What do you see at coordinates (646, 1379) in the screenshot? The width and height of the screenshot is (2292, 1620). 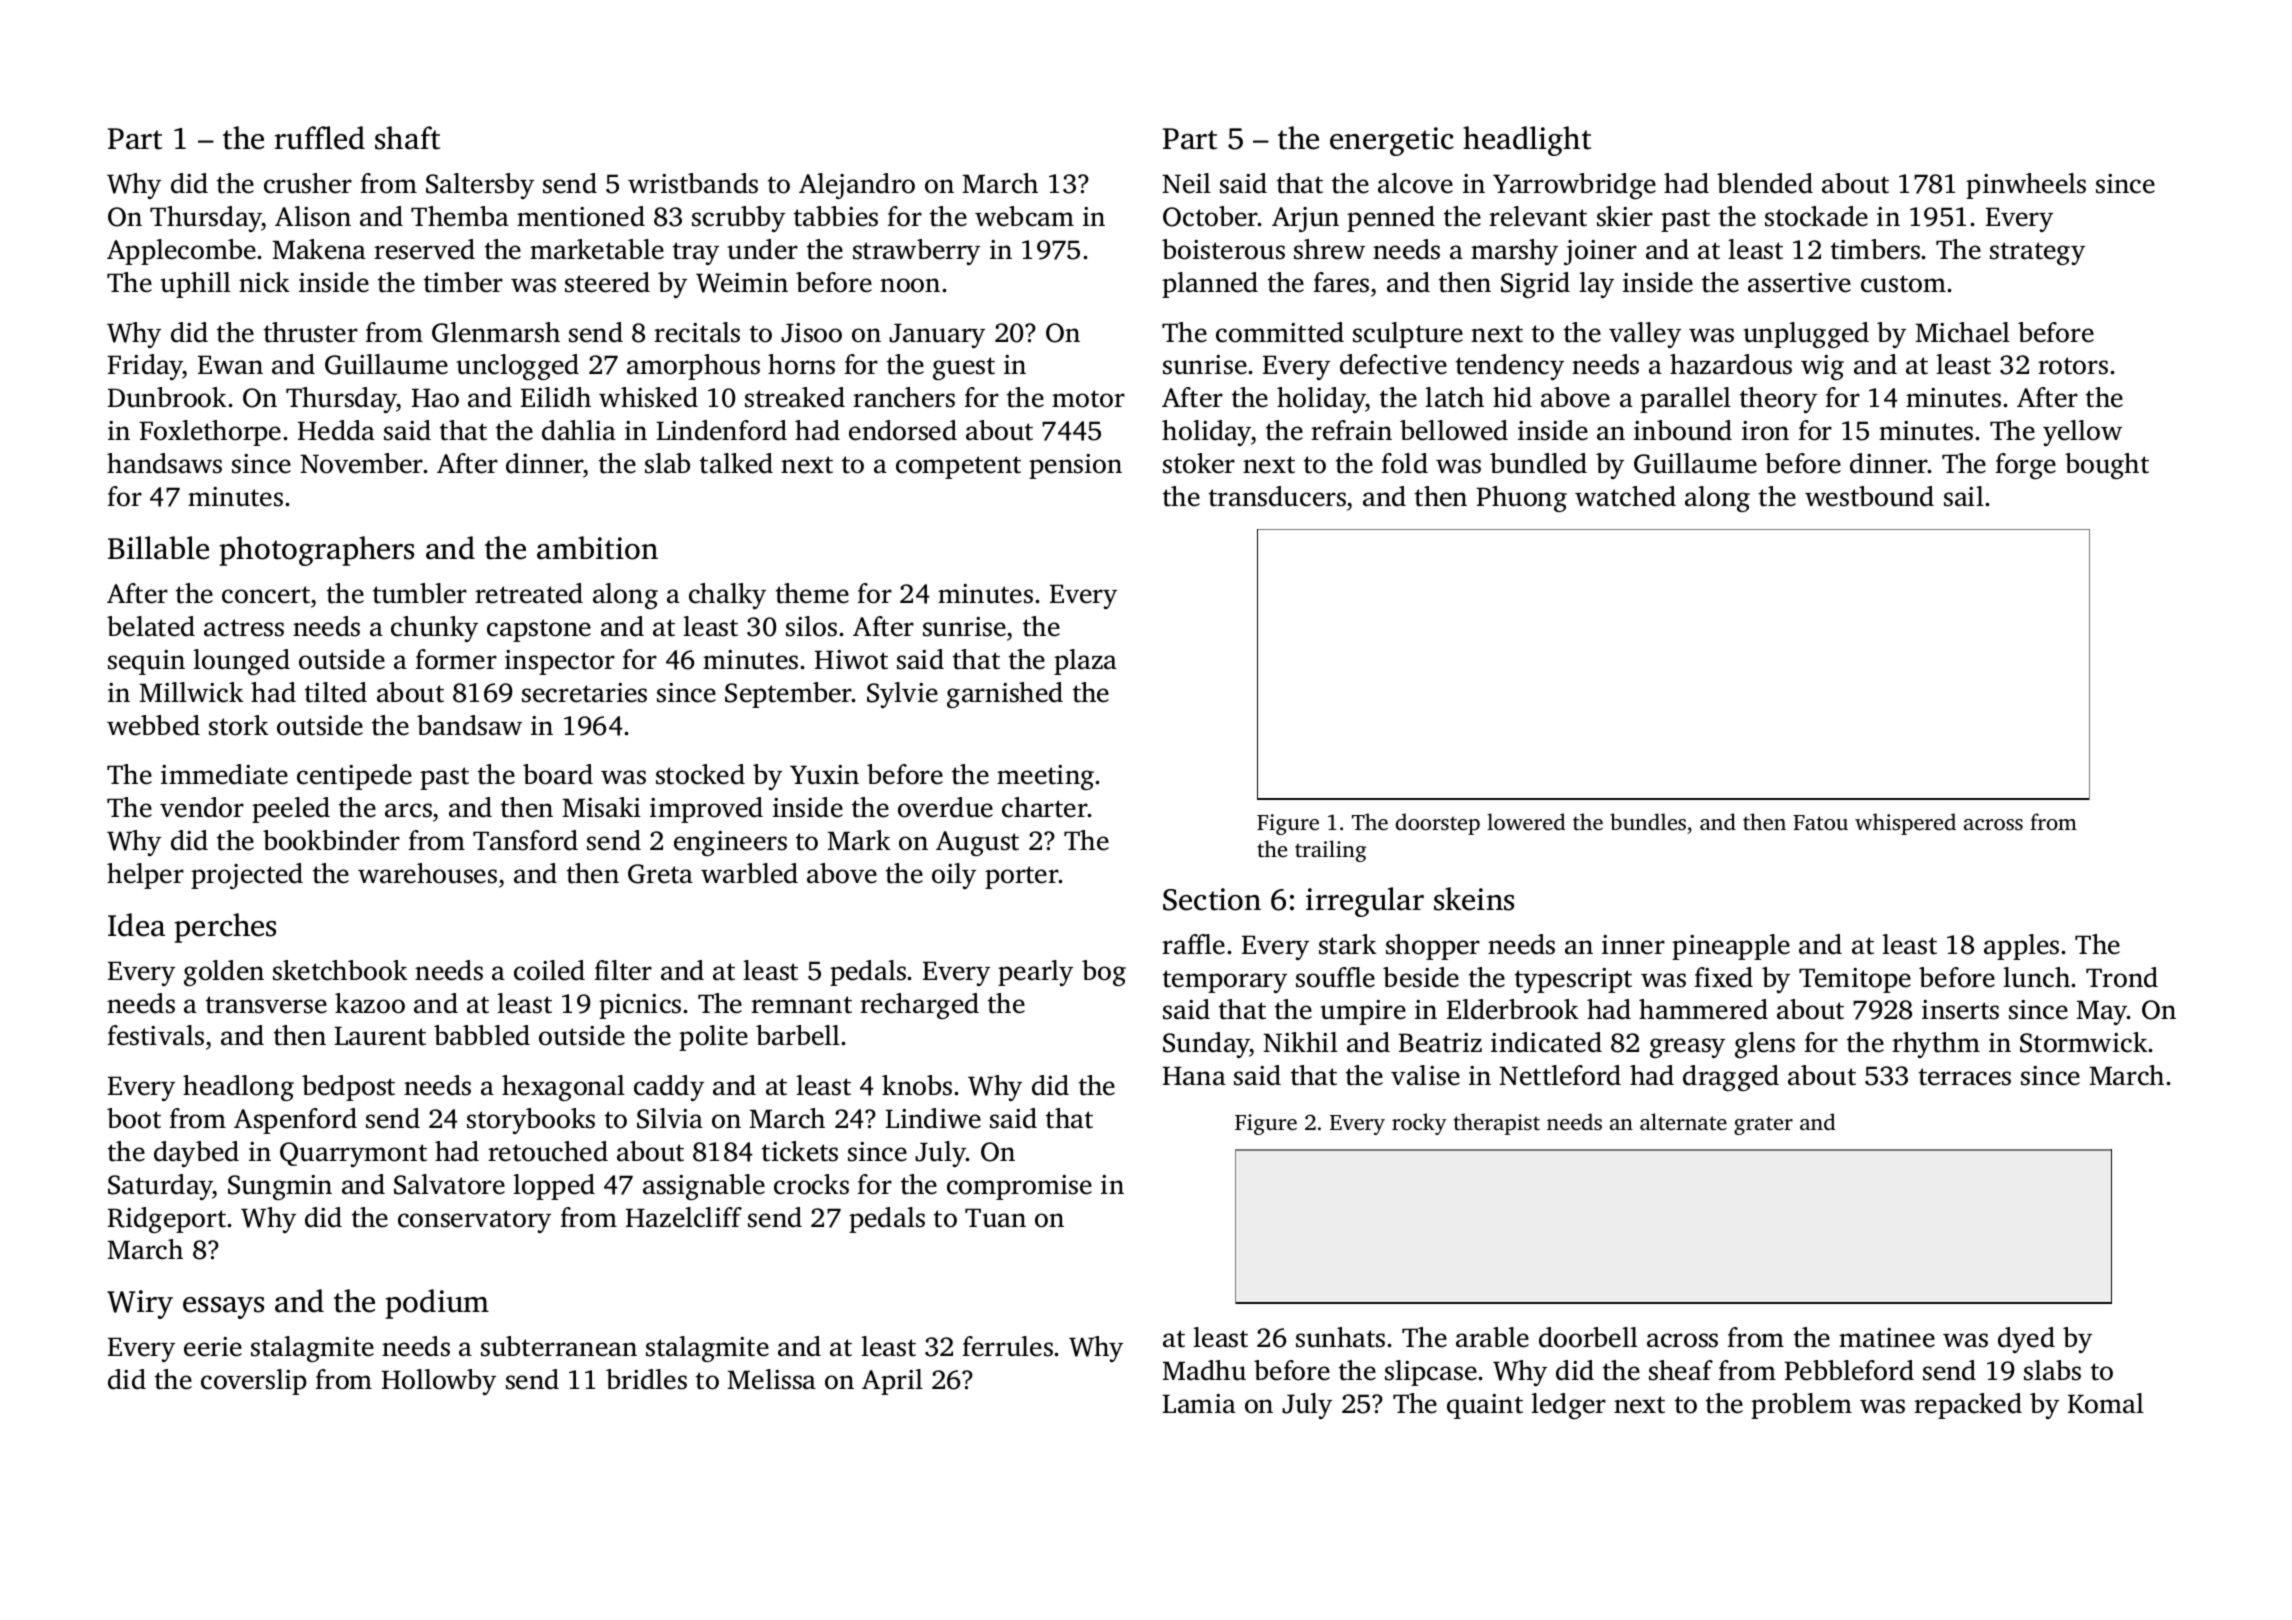 I see `bridles` at bounding box center [646, 1379].
